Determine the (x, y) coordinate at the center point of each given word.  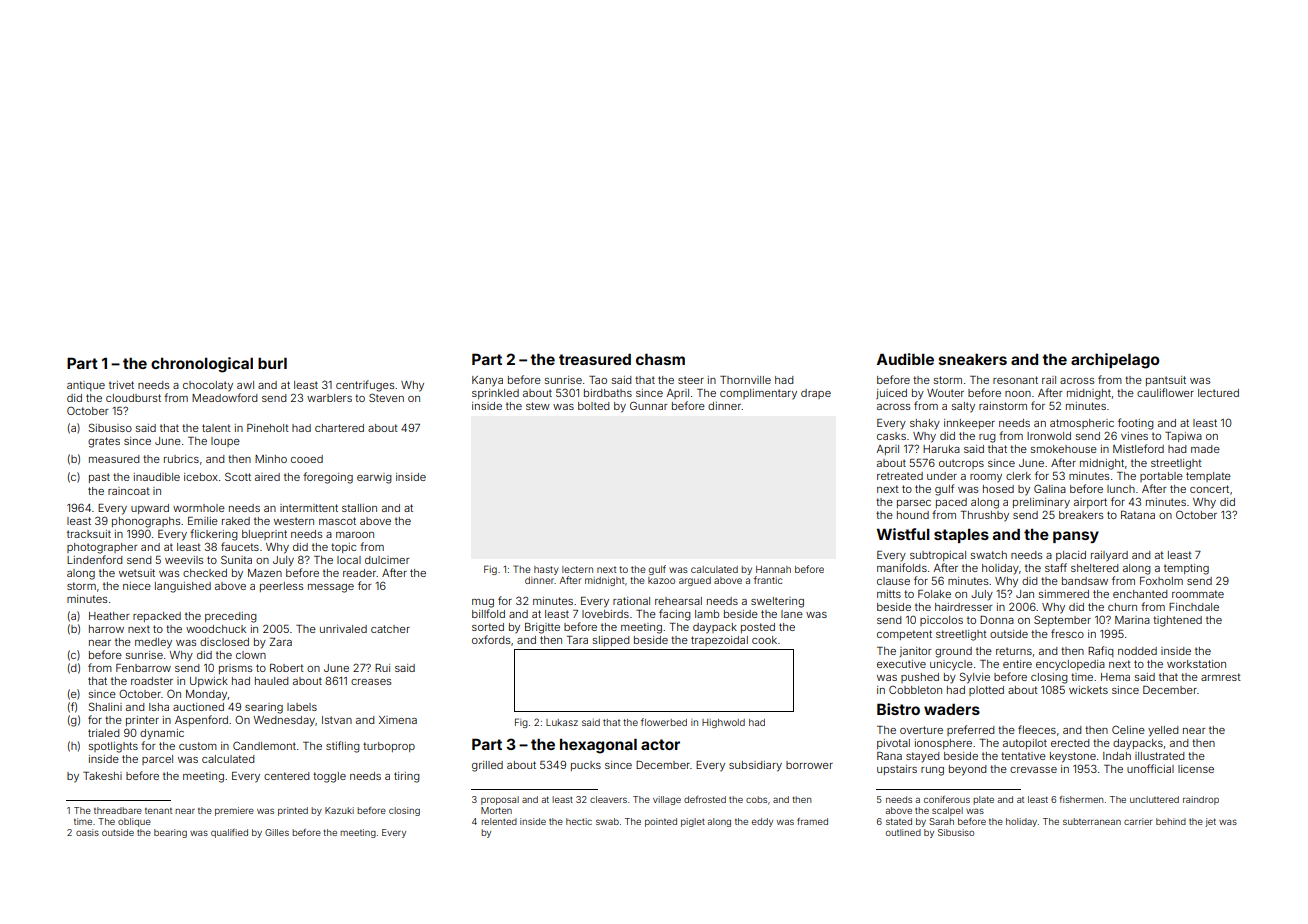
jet (1210, 822)
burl (272, 363)
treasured (595, 359)
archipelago (1115, 361)
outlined (903, 832)
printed (293, 811)
